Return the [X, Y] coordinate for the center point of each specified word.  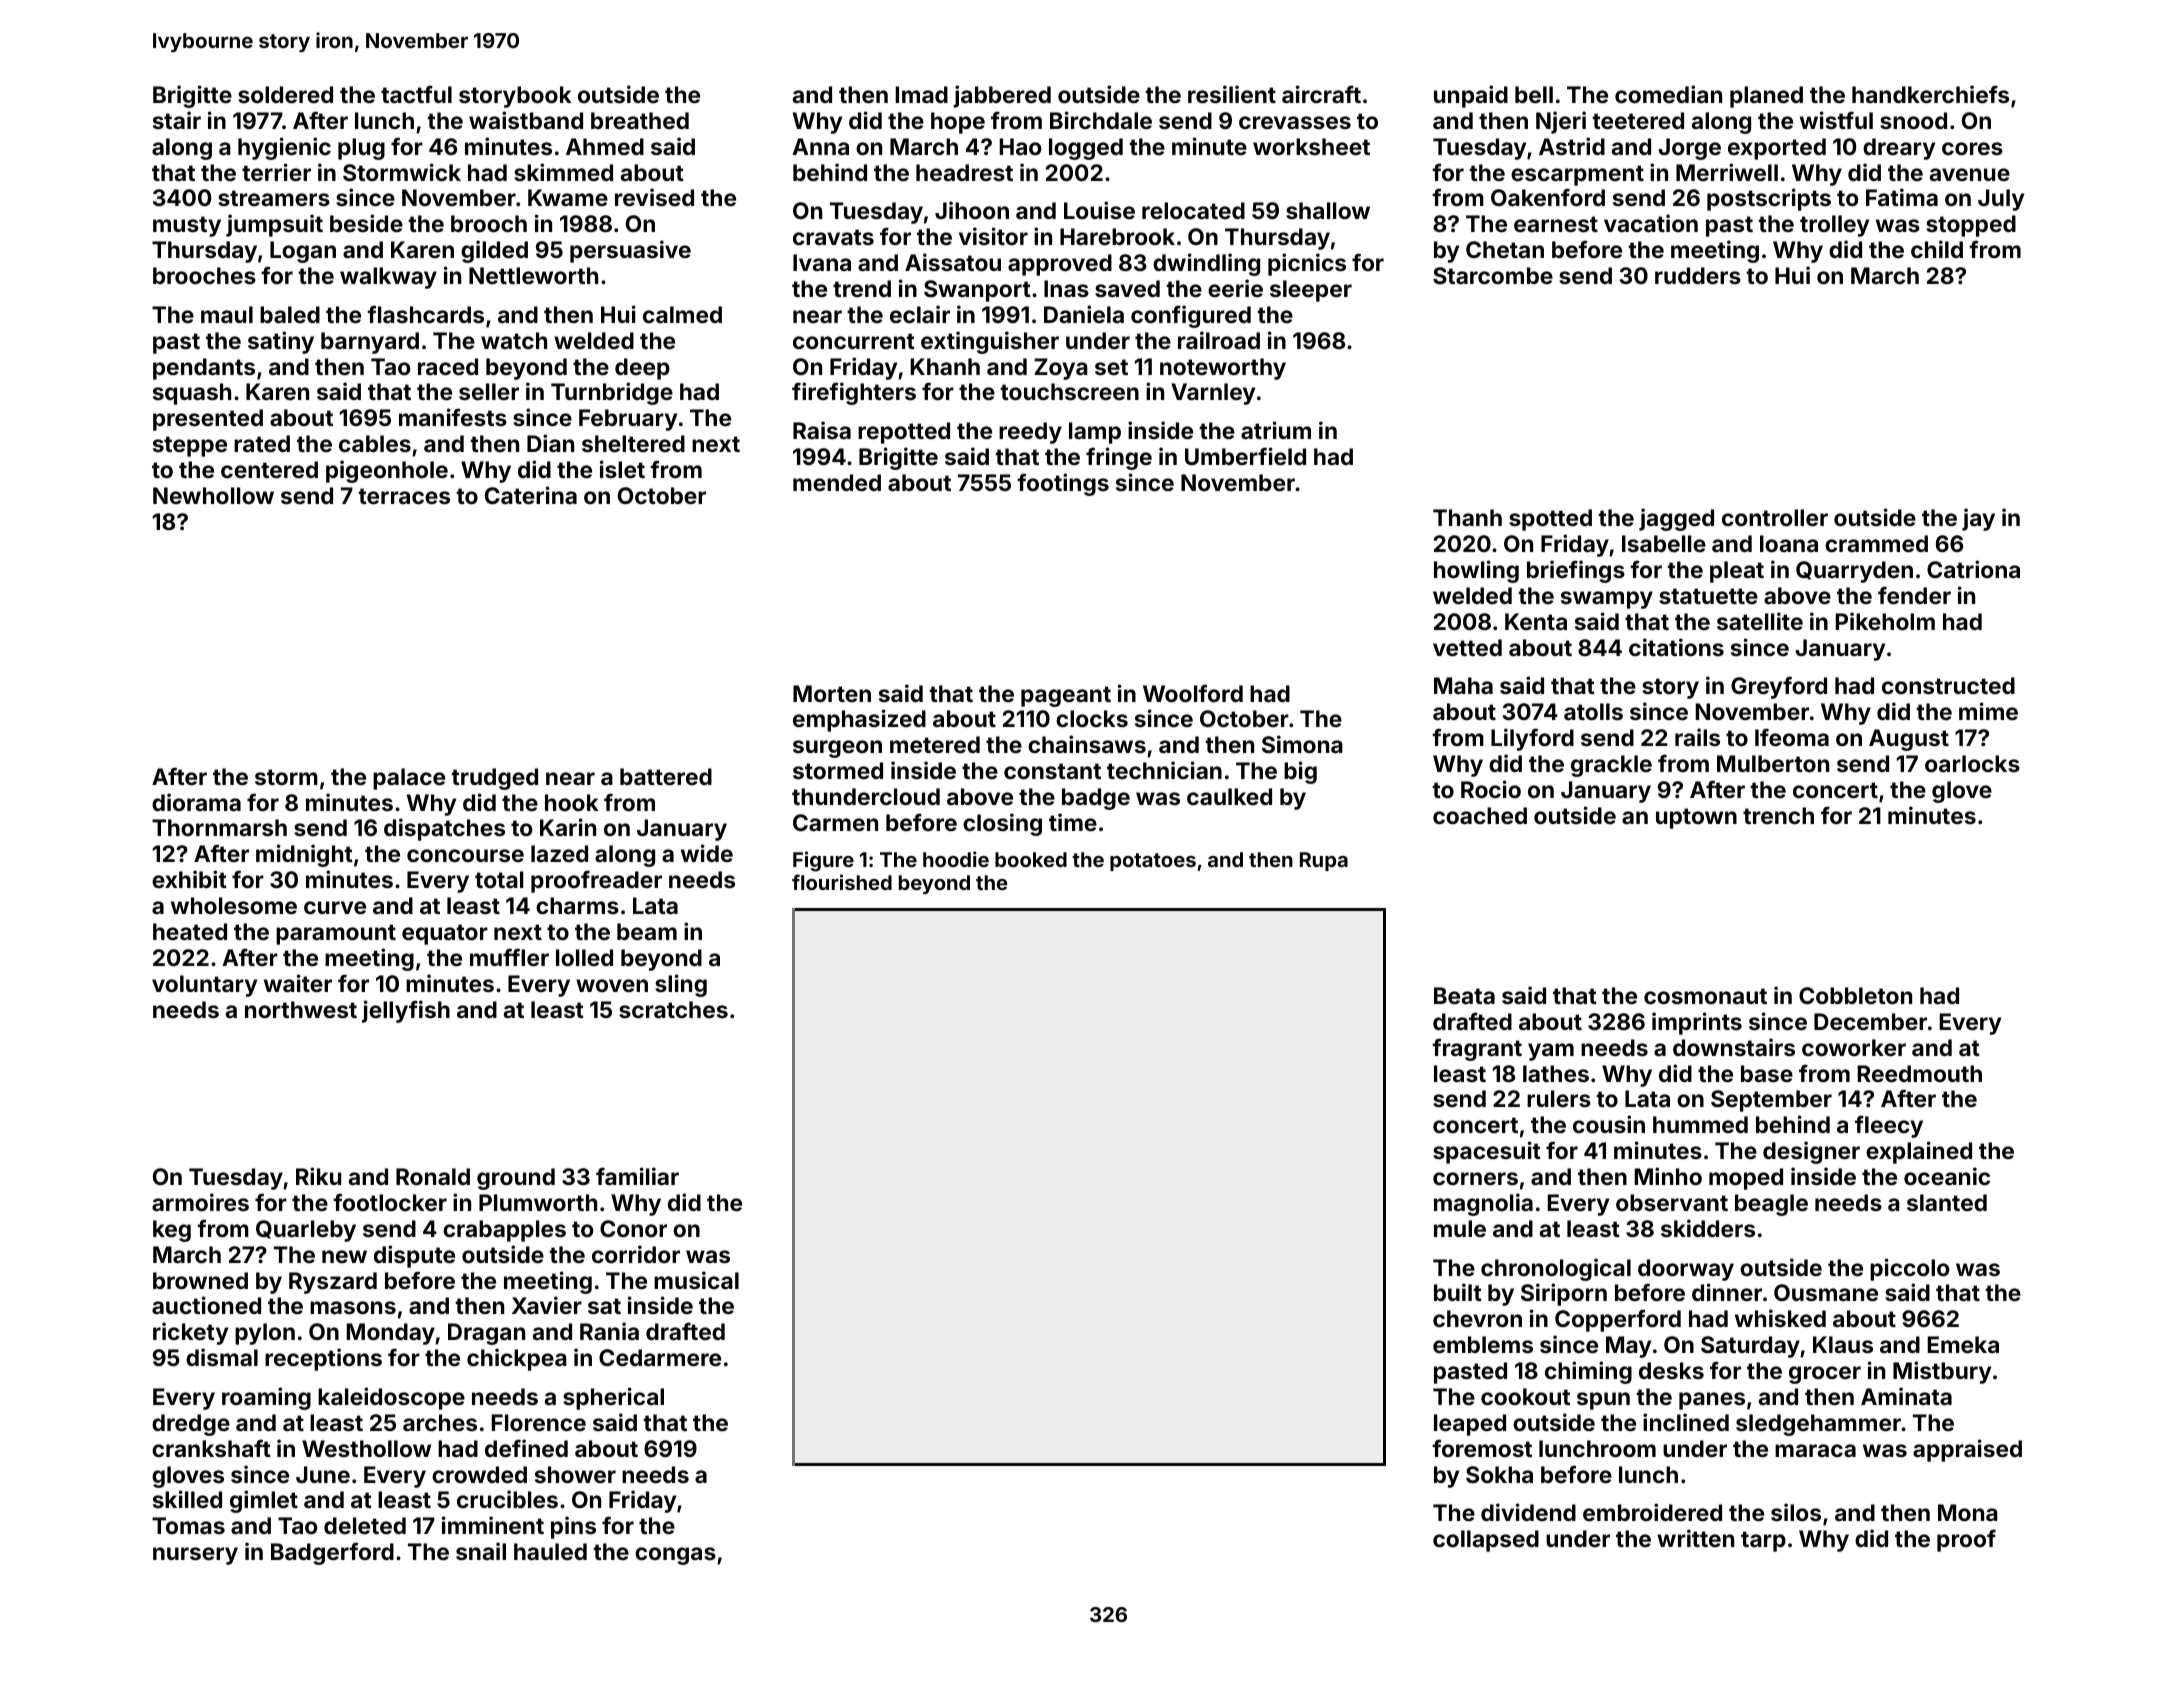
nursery [195, 1556]
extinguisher [990, 342]
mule [1460, 1228]
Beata [1464, 995]
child [1937, 249]
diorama [196, 802]
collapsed [1486, 1541]
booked [1031, 859]
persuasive [630, 251]
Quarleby [306, 1231]
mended [837, 482]
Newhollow [213, 495]
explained [1919, 1152]
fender [1914, 595]
